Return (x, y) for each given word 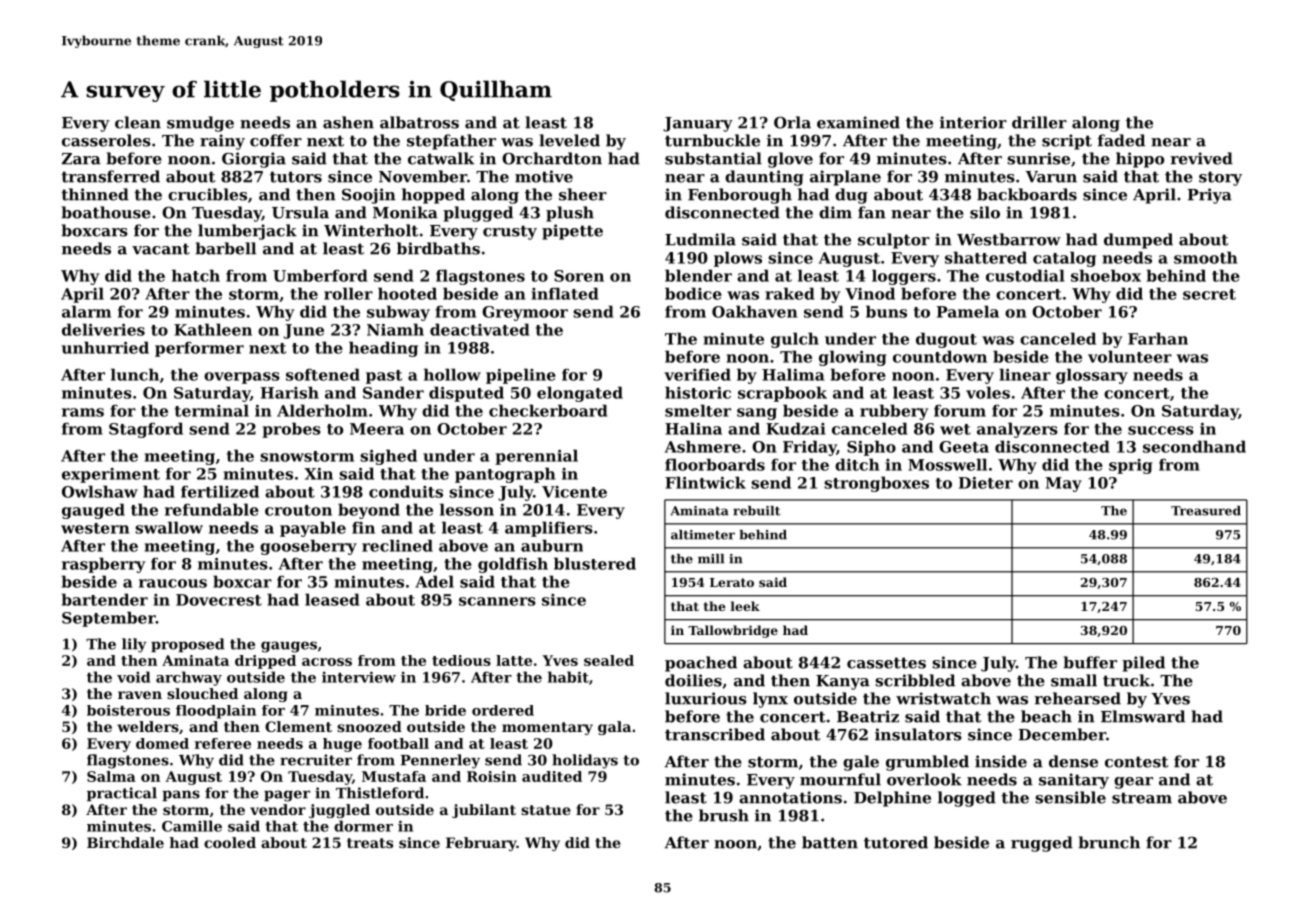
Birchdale (125, 842)
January (698, 124)
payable (313, 529)
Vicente (574, 492)
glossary (1092, 376)
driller (1039, 122)
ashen (348, 122)
